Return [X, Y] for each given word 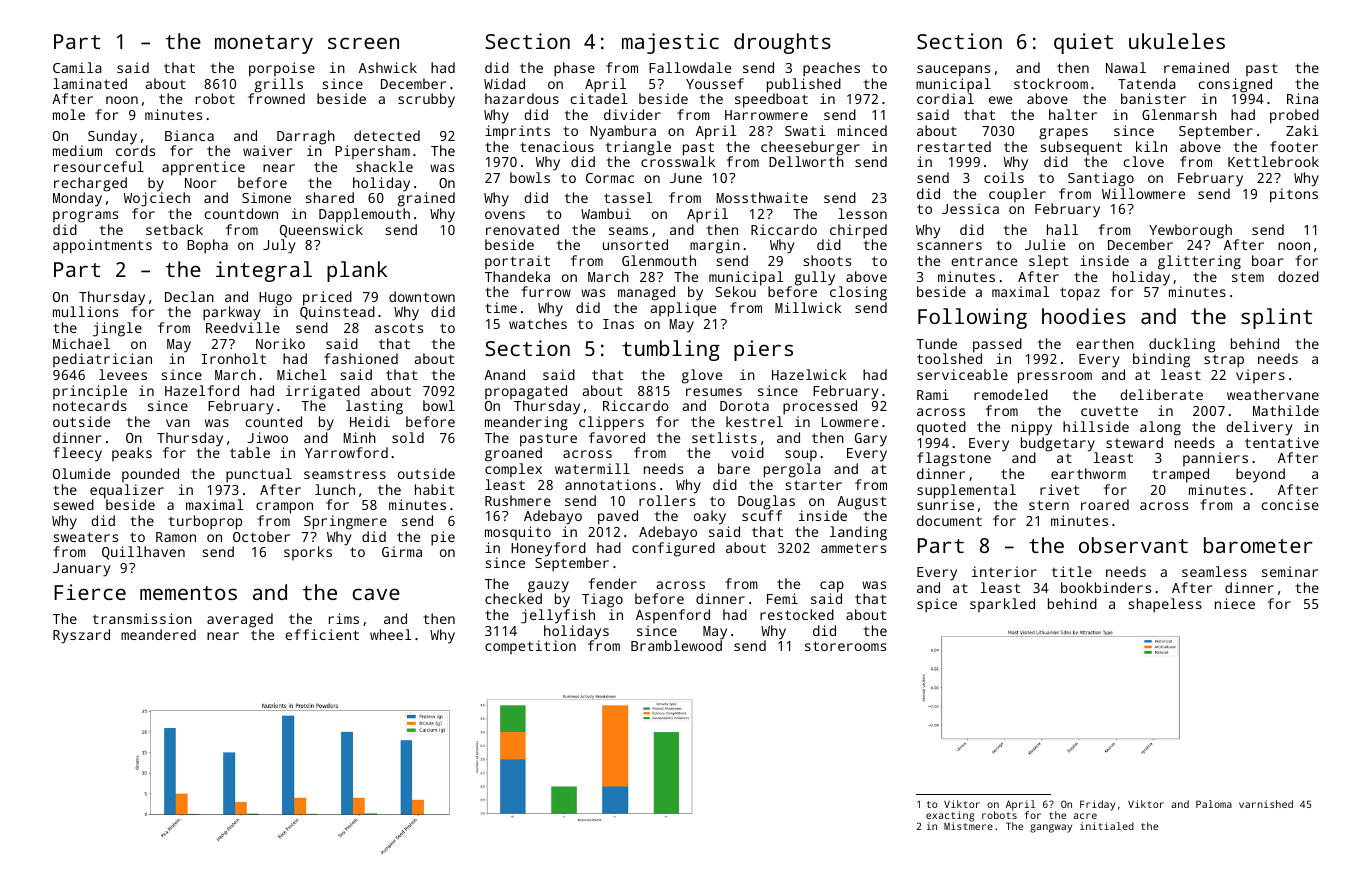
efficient [322, 634]
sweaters [85, 537]
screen [363, 43]
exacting [950, 817]
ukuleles [1177, 41]
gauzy [548, 587]
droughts [782, 43]
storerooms [845, 646]
